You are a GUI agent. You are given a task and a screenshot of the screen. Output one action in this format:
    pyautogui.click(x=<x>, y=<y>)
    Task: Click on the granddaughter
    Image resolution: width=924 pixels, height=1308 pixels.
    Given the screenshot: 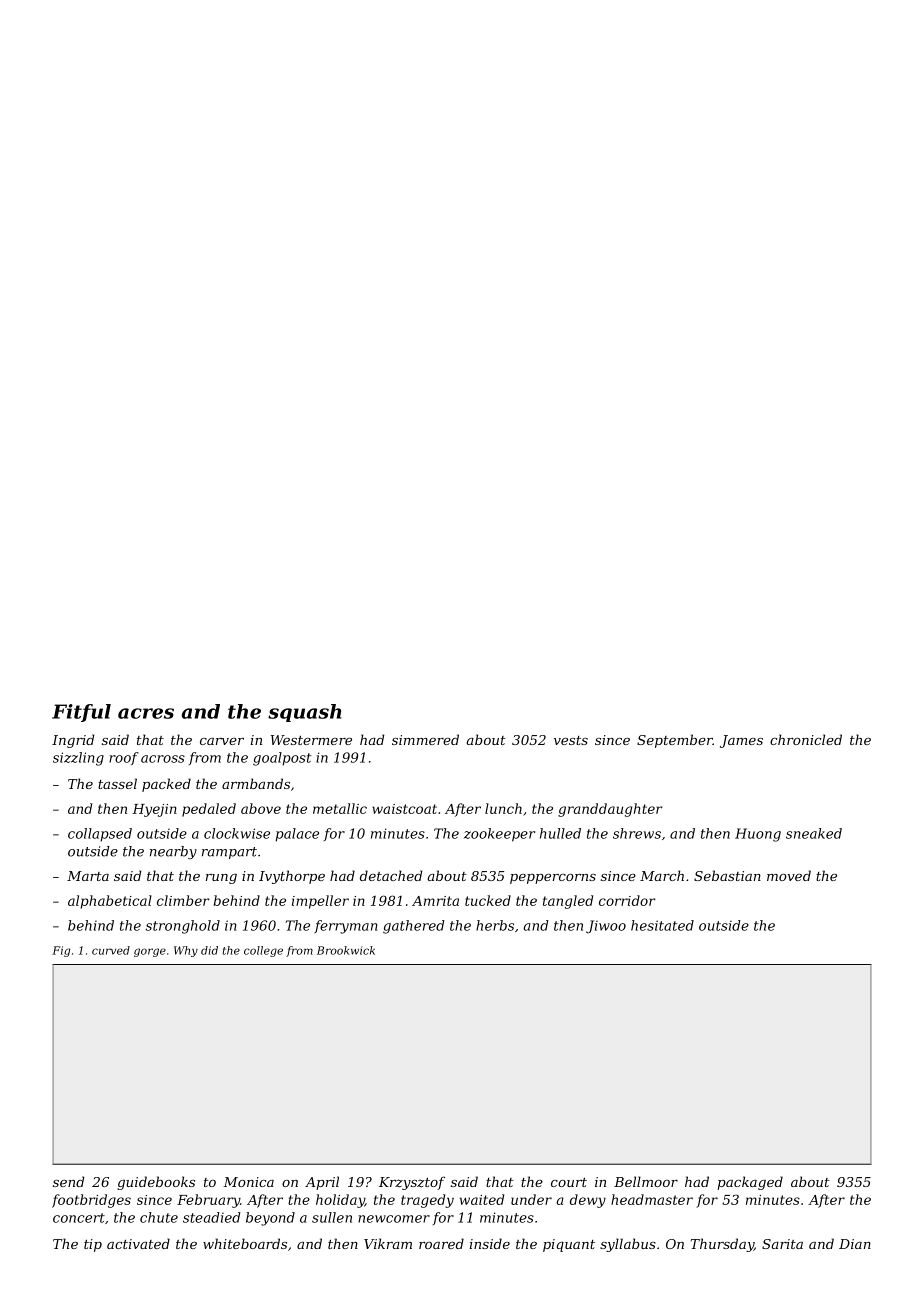 What is the action you would take?
    pyautogui.click(x=610, y=810)
